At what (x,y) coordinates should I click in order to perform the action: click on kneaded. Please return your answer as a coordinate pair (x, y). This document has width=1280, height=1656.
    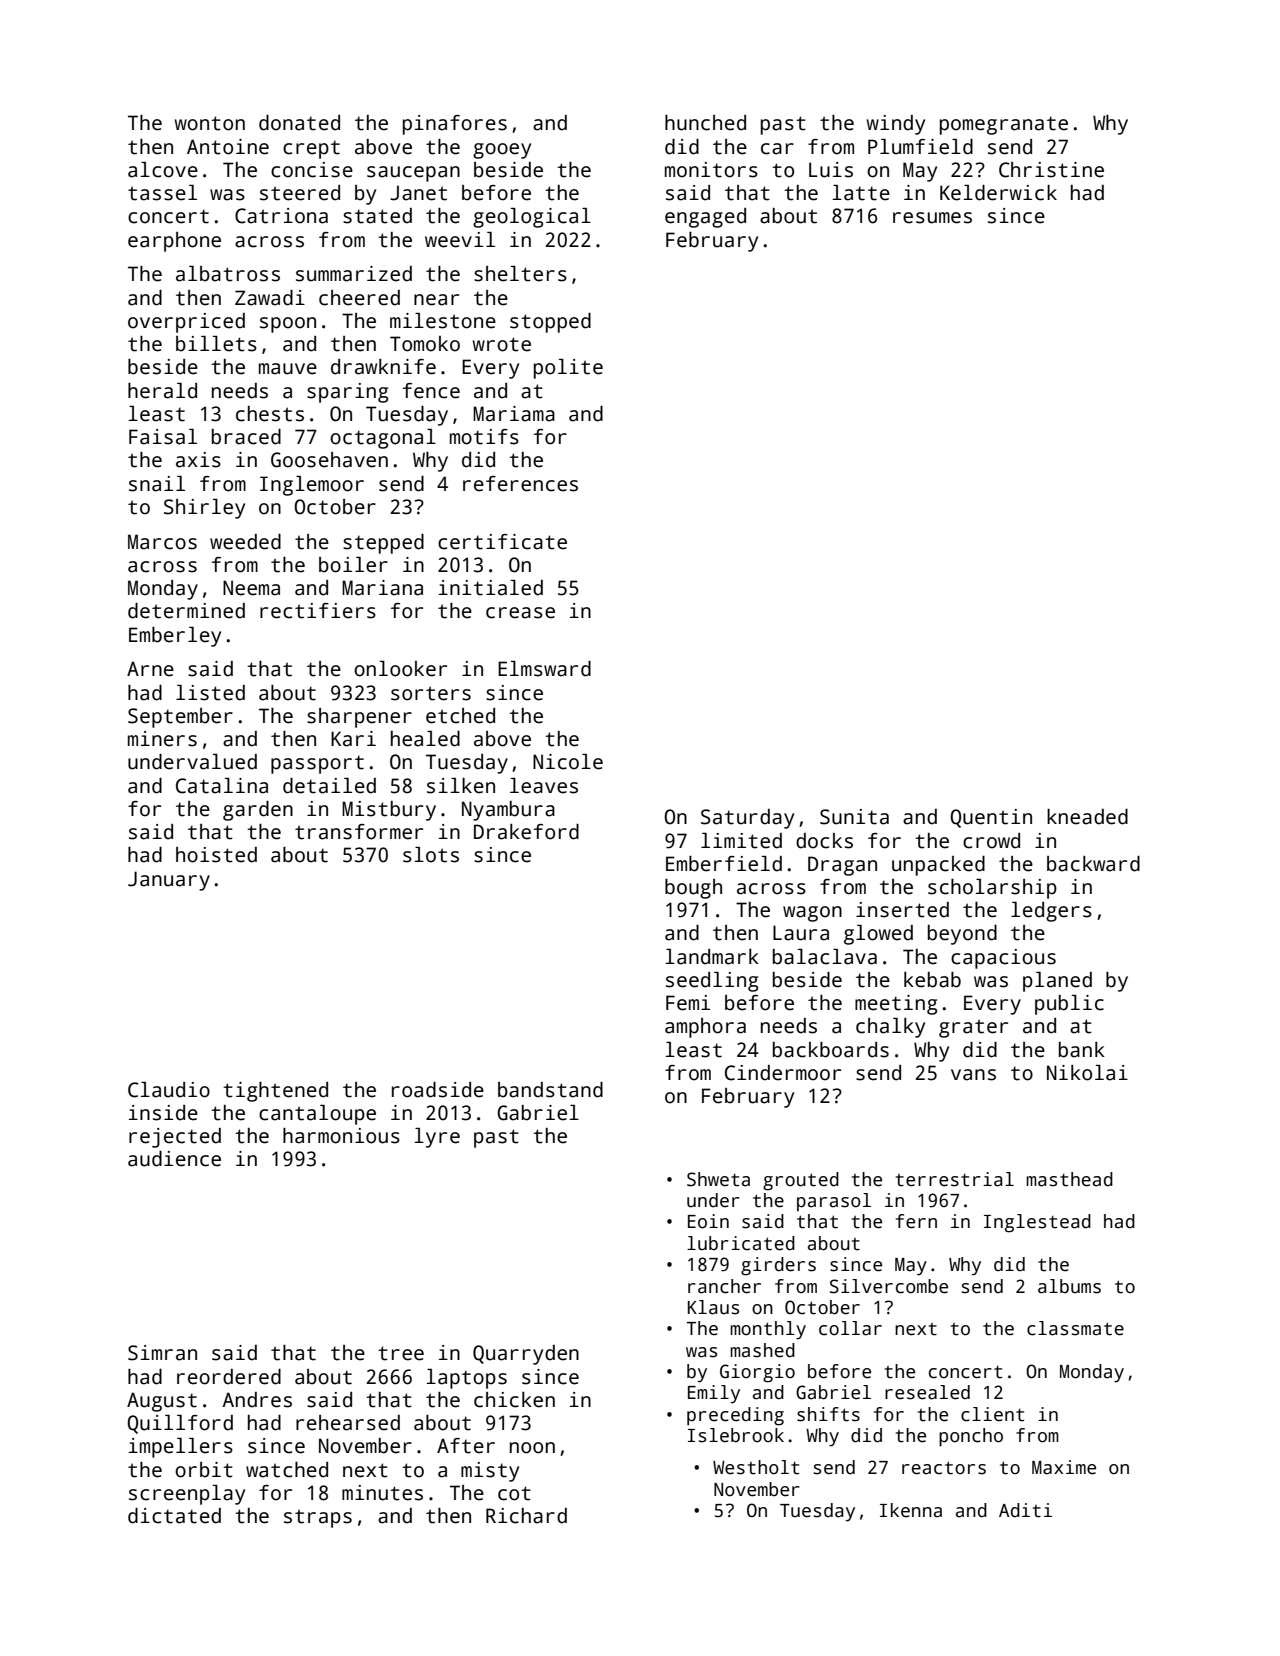
    Looking at the image, I should click on (1087, 817).
